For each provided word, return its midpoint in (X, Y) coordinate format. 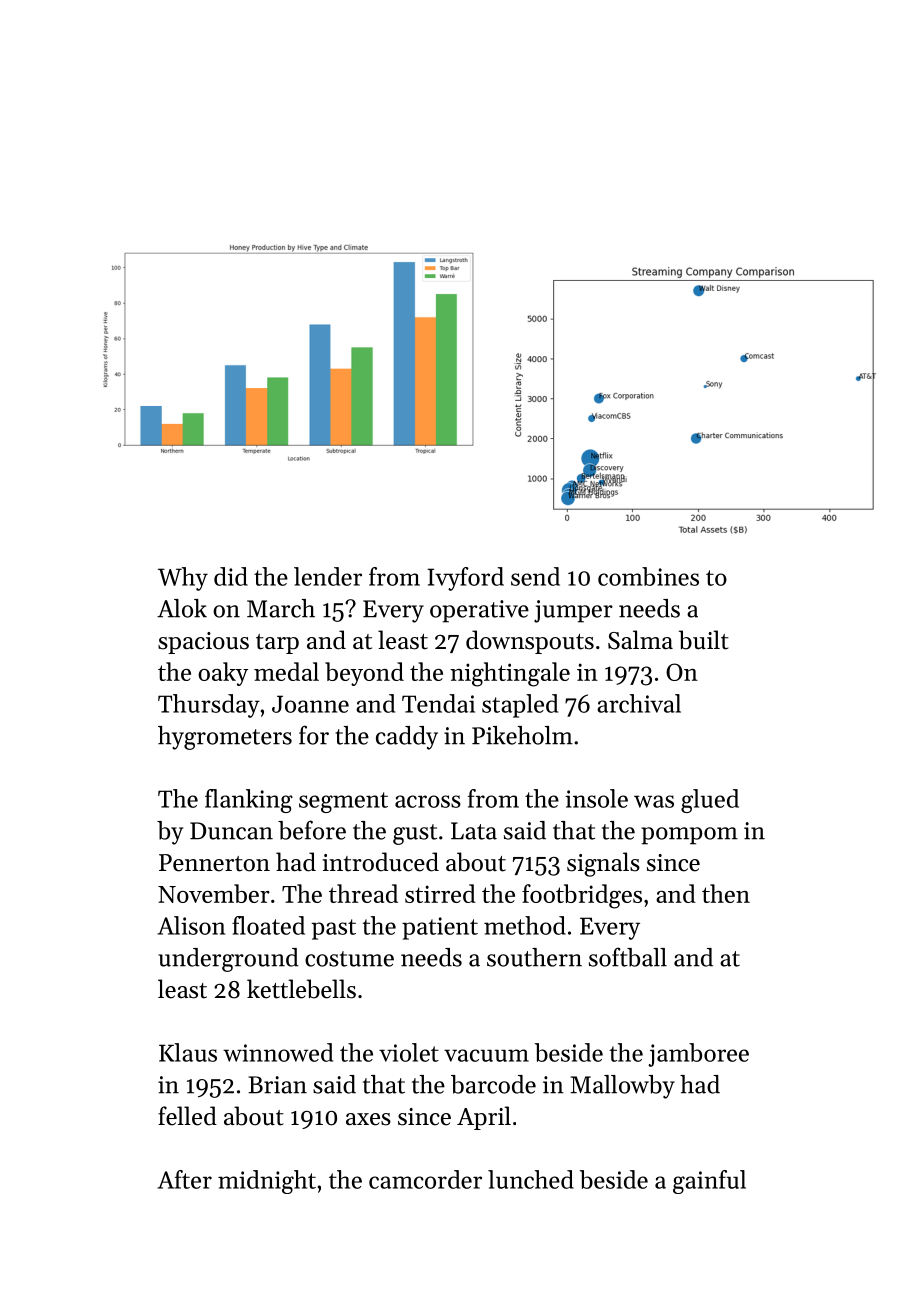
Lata (474, 831)
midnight (267, 1182)
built (704, 640)
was (654, 801)
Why (183, 579)
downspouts (530, 642)
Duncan (231, 831)
